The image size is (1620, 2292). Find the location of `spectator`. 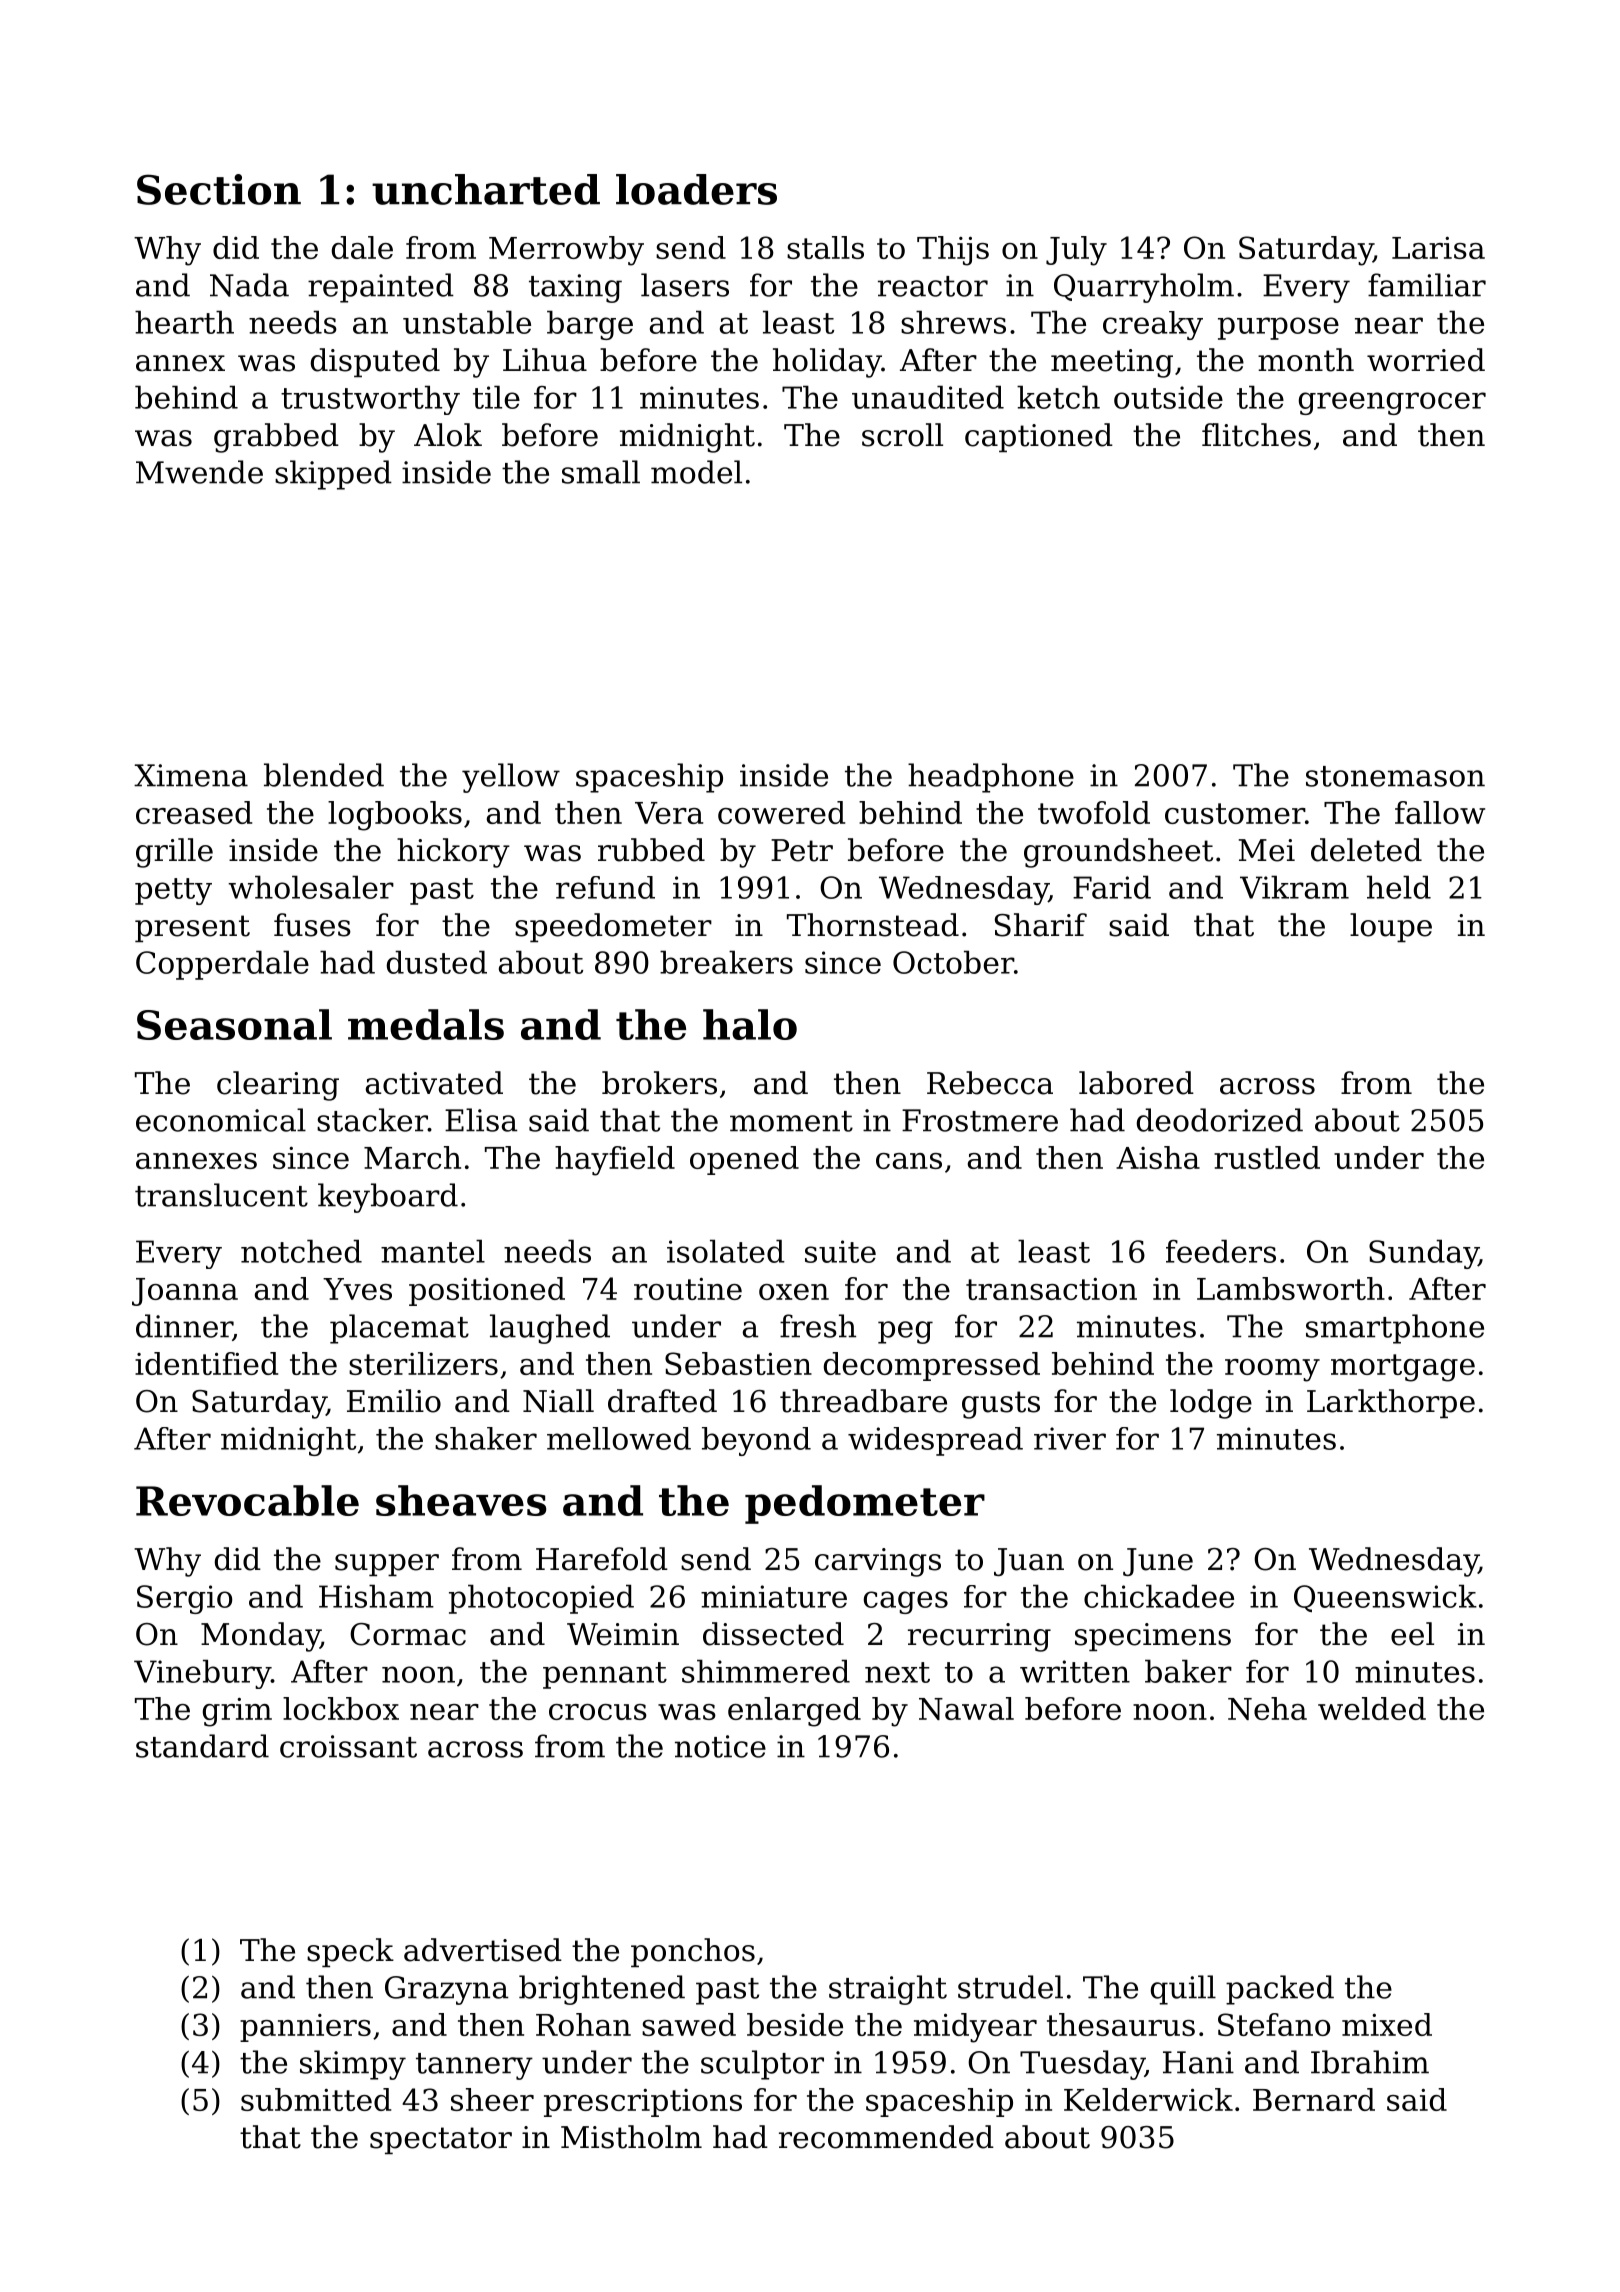

spectator is located at coordinates (441, 2140).
